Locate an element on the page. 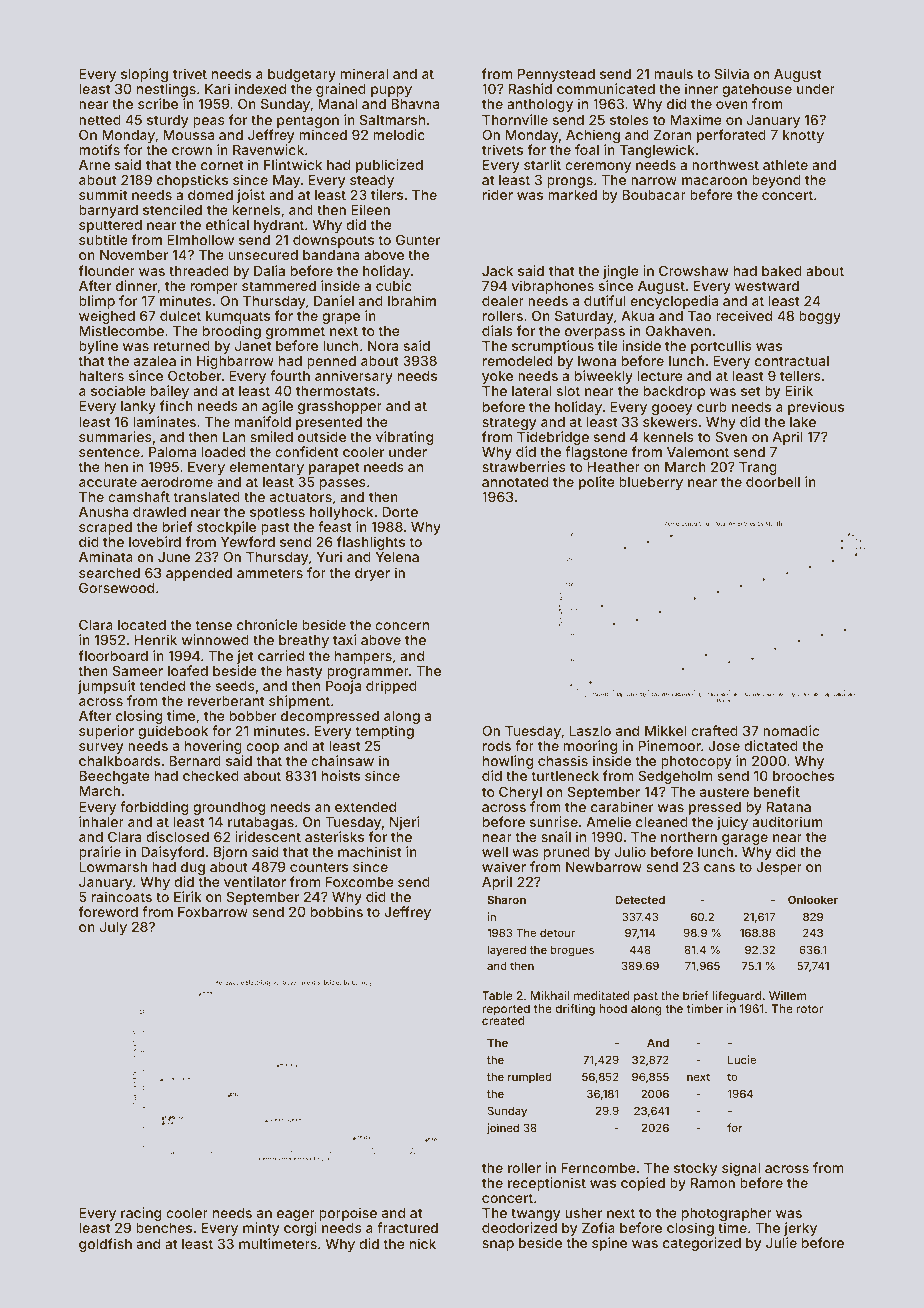 This document has width=924, height=1308. budgetary is located at coordinates (302, 75).
